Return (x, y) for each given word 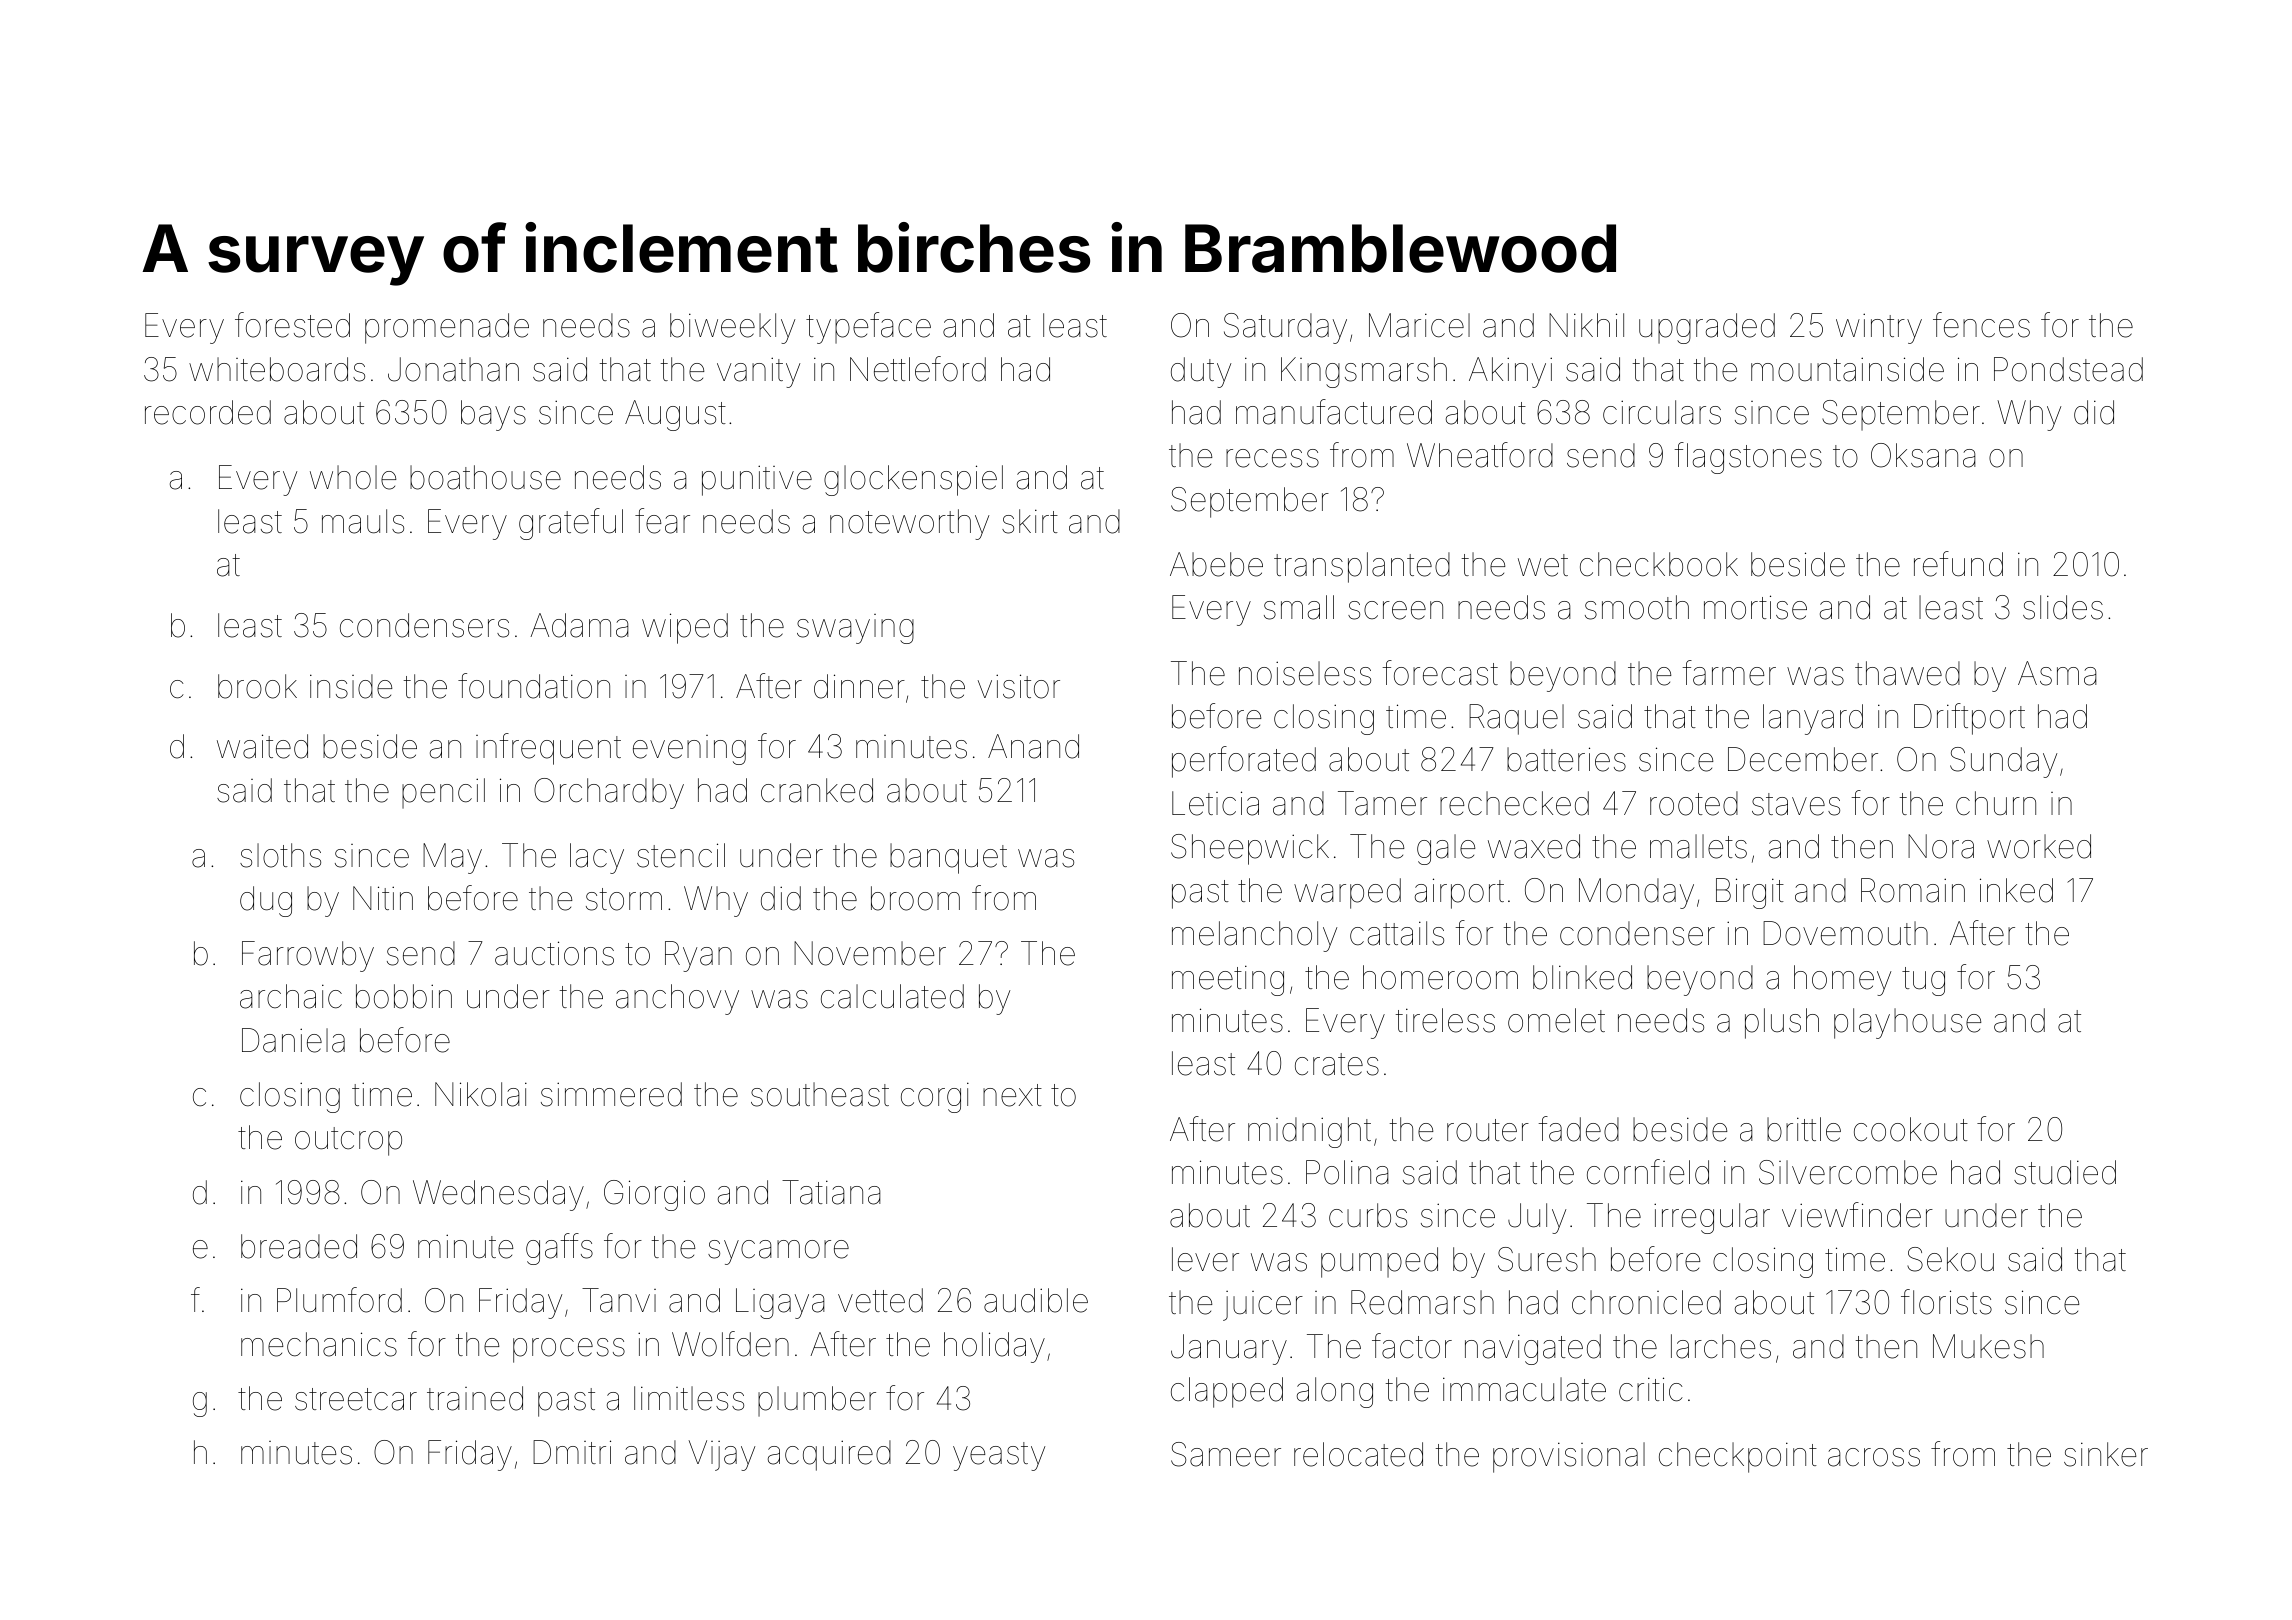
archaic (291, 996)
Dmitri (572, 1452)
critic (1651, 1389)
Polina (1347, 1172)
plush (1782, 1023)
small (1299, 607)
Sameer (1226, 1454)
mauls (363, 521)
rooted (1694, 803)
